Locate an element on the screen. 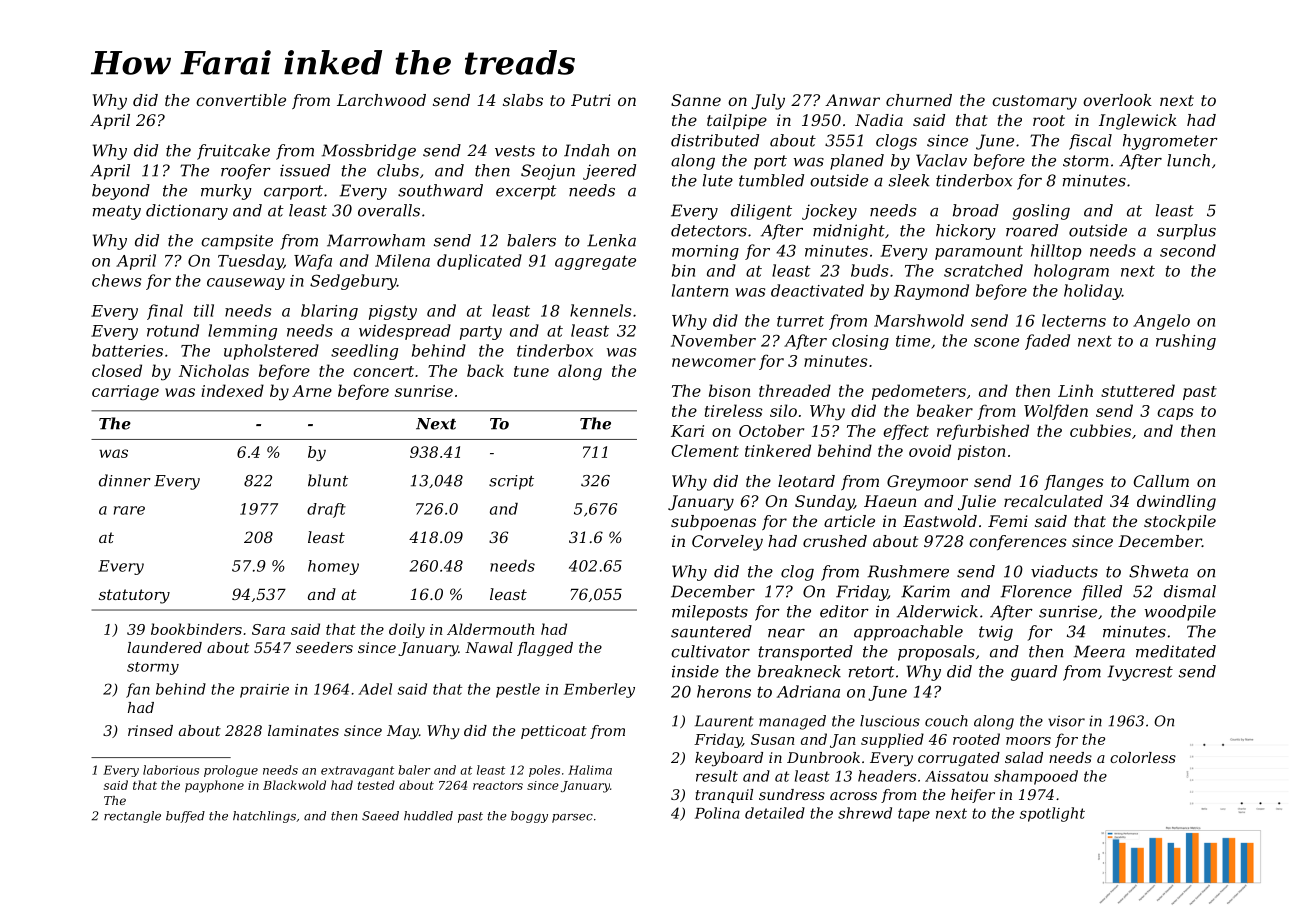 The width and height of the screenshot is (1308, 924). closed is located at coordinates (117, 370).
